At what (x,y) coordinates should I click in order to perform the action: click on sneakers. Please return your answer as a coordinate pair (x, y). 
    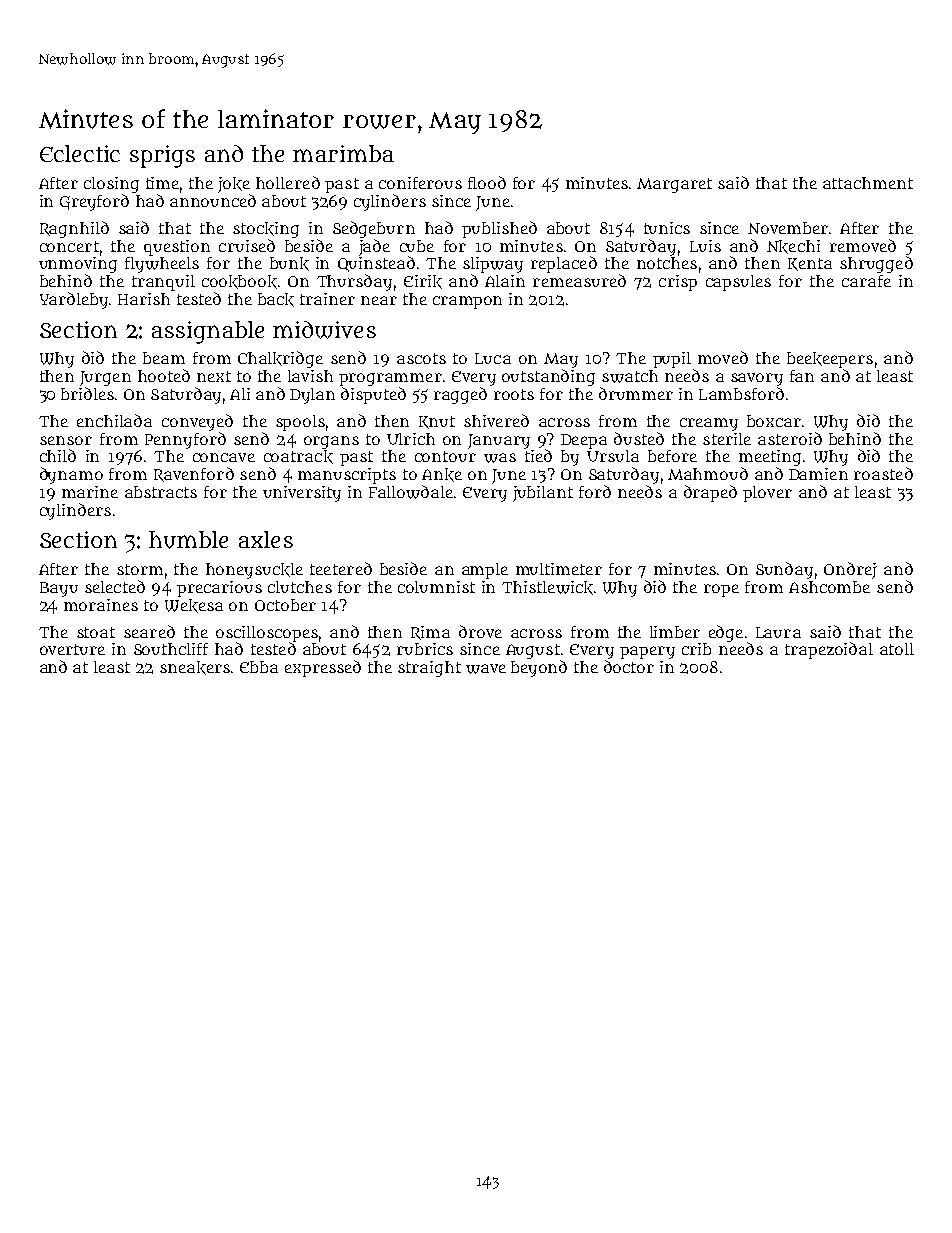
    Looking at the image, I should click on (195, 668).
